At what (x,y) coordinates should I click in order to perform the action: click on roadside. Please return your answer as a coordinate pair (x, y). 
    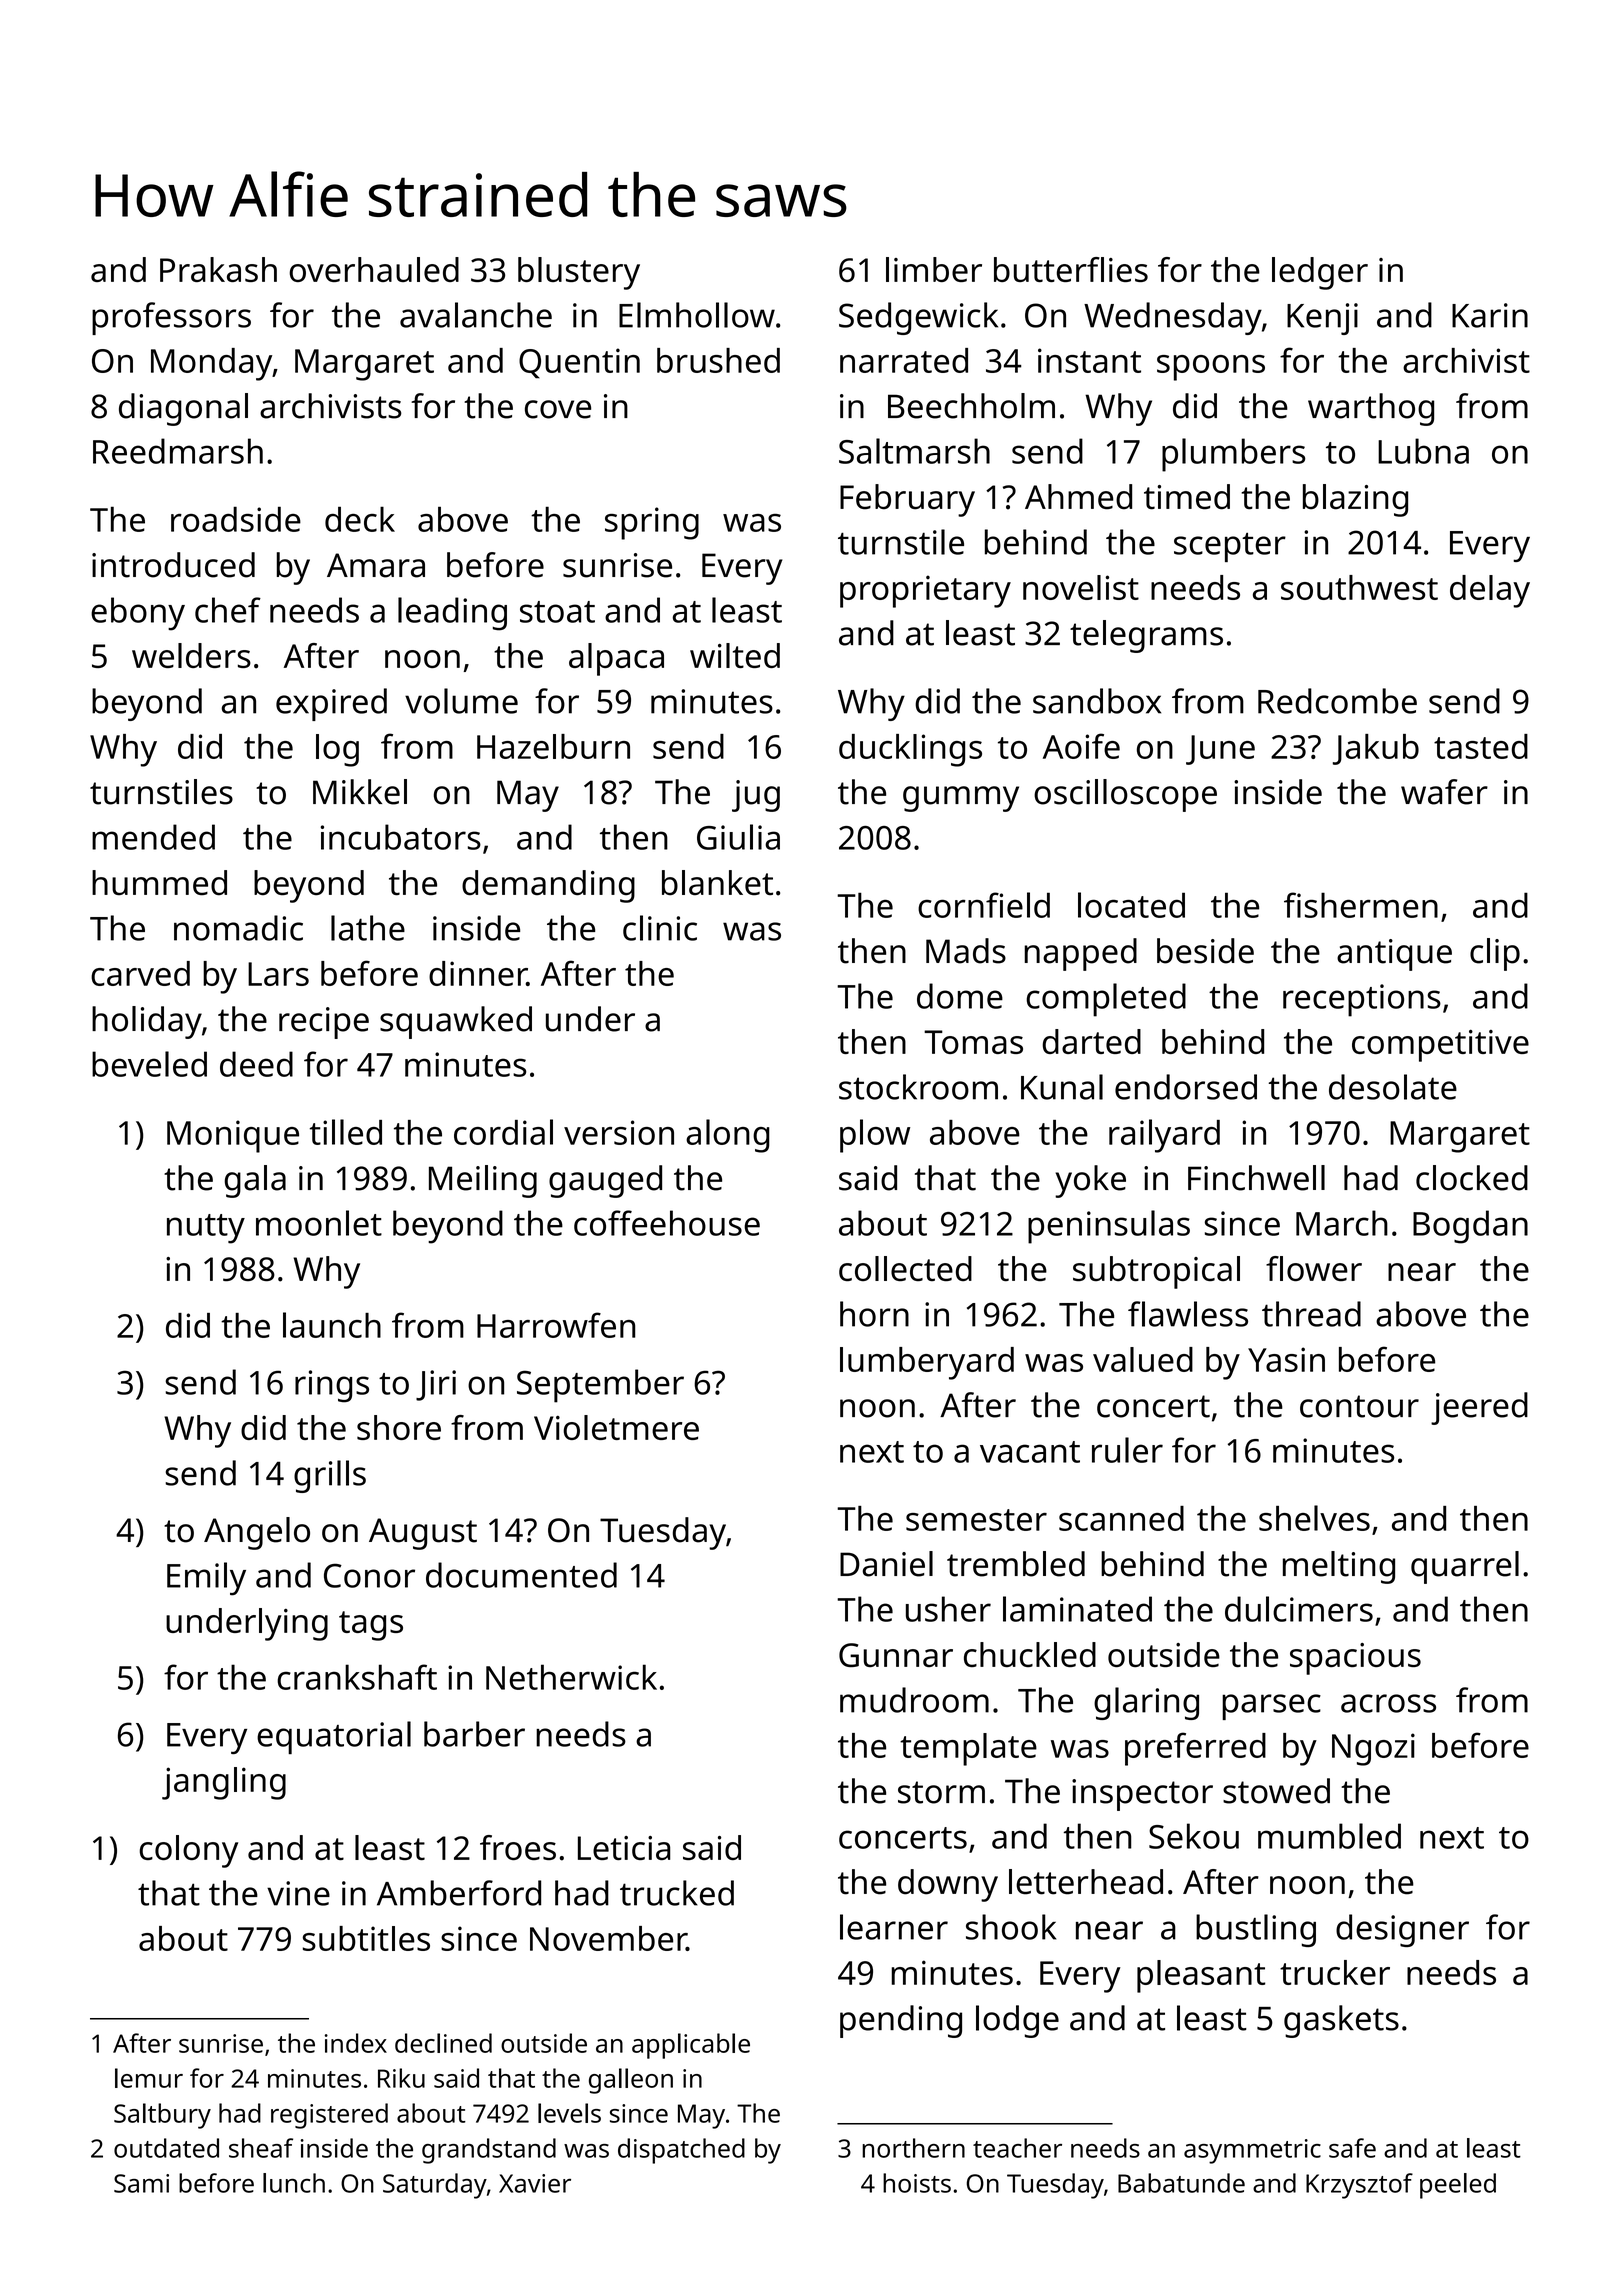
    Looking at the image, I should click on (236, 519).
